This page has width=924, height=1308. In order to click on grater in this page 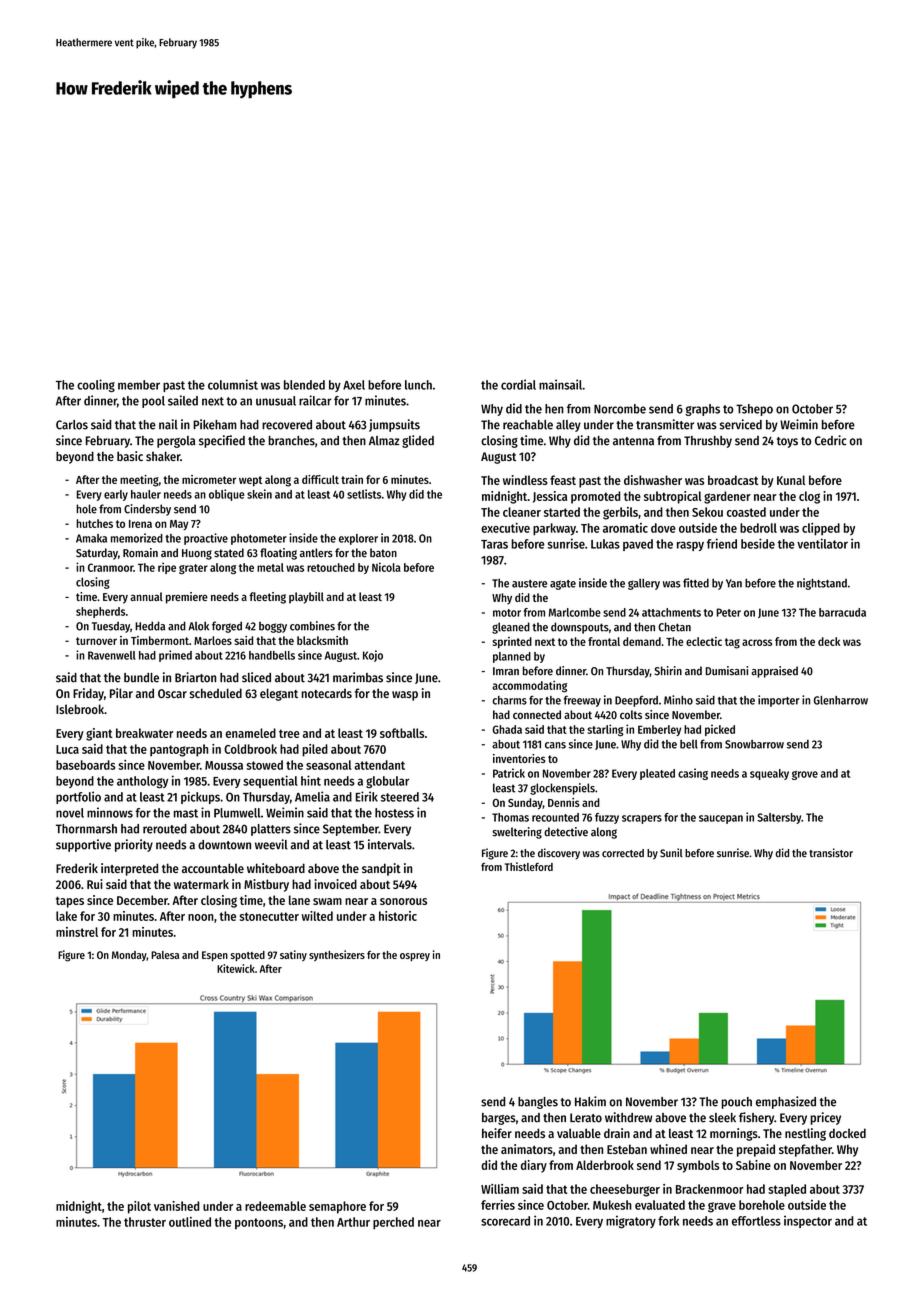, I will do `click(193, 569)`.
